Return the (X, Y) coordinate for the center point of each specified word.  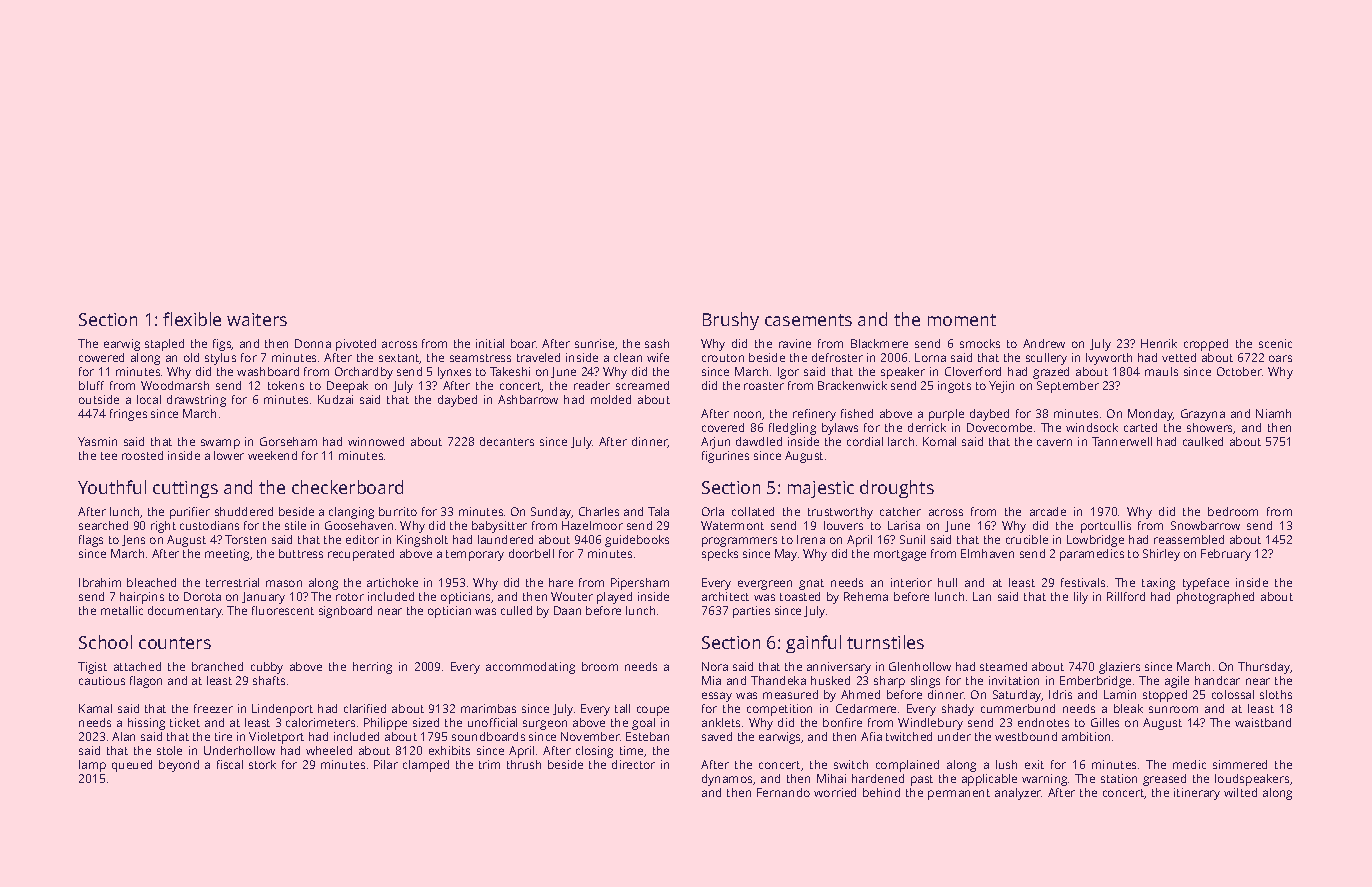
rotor (350, 597)
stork (262, 764)
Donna (313, 343)
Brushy (731, 321)
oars (1280, 358)
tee (109, 456)
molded (611, 399)
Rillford (1126, 596)
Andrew (1044, 343)
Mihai (831, 778)
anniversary (839, 668)
